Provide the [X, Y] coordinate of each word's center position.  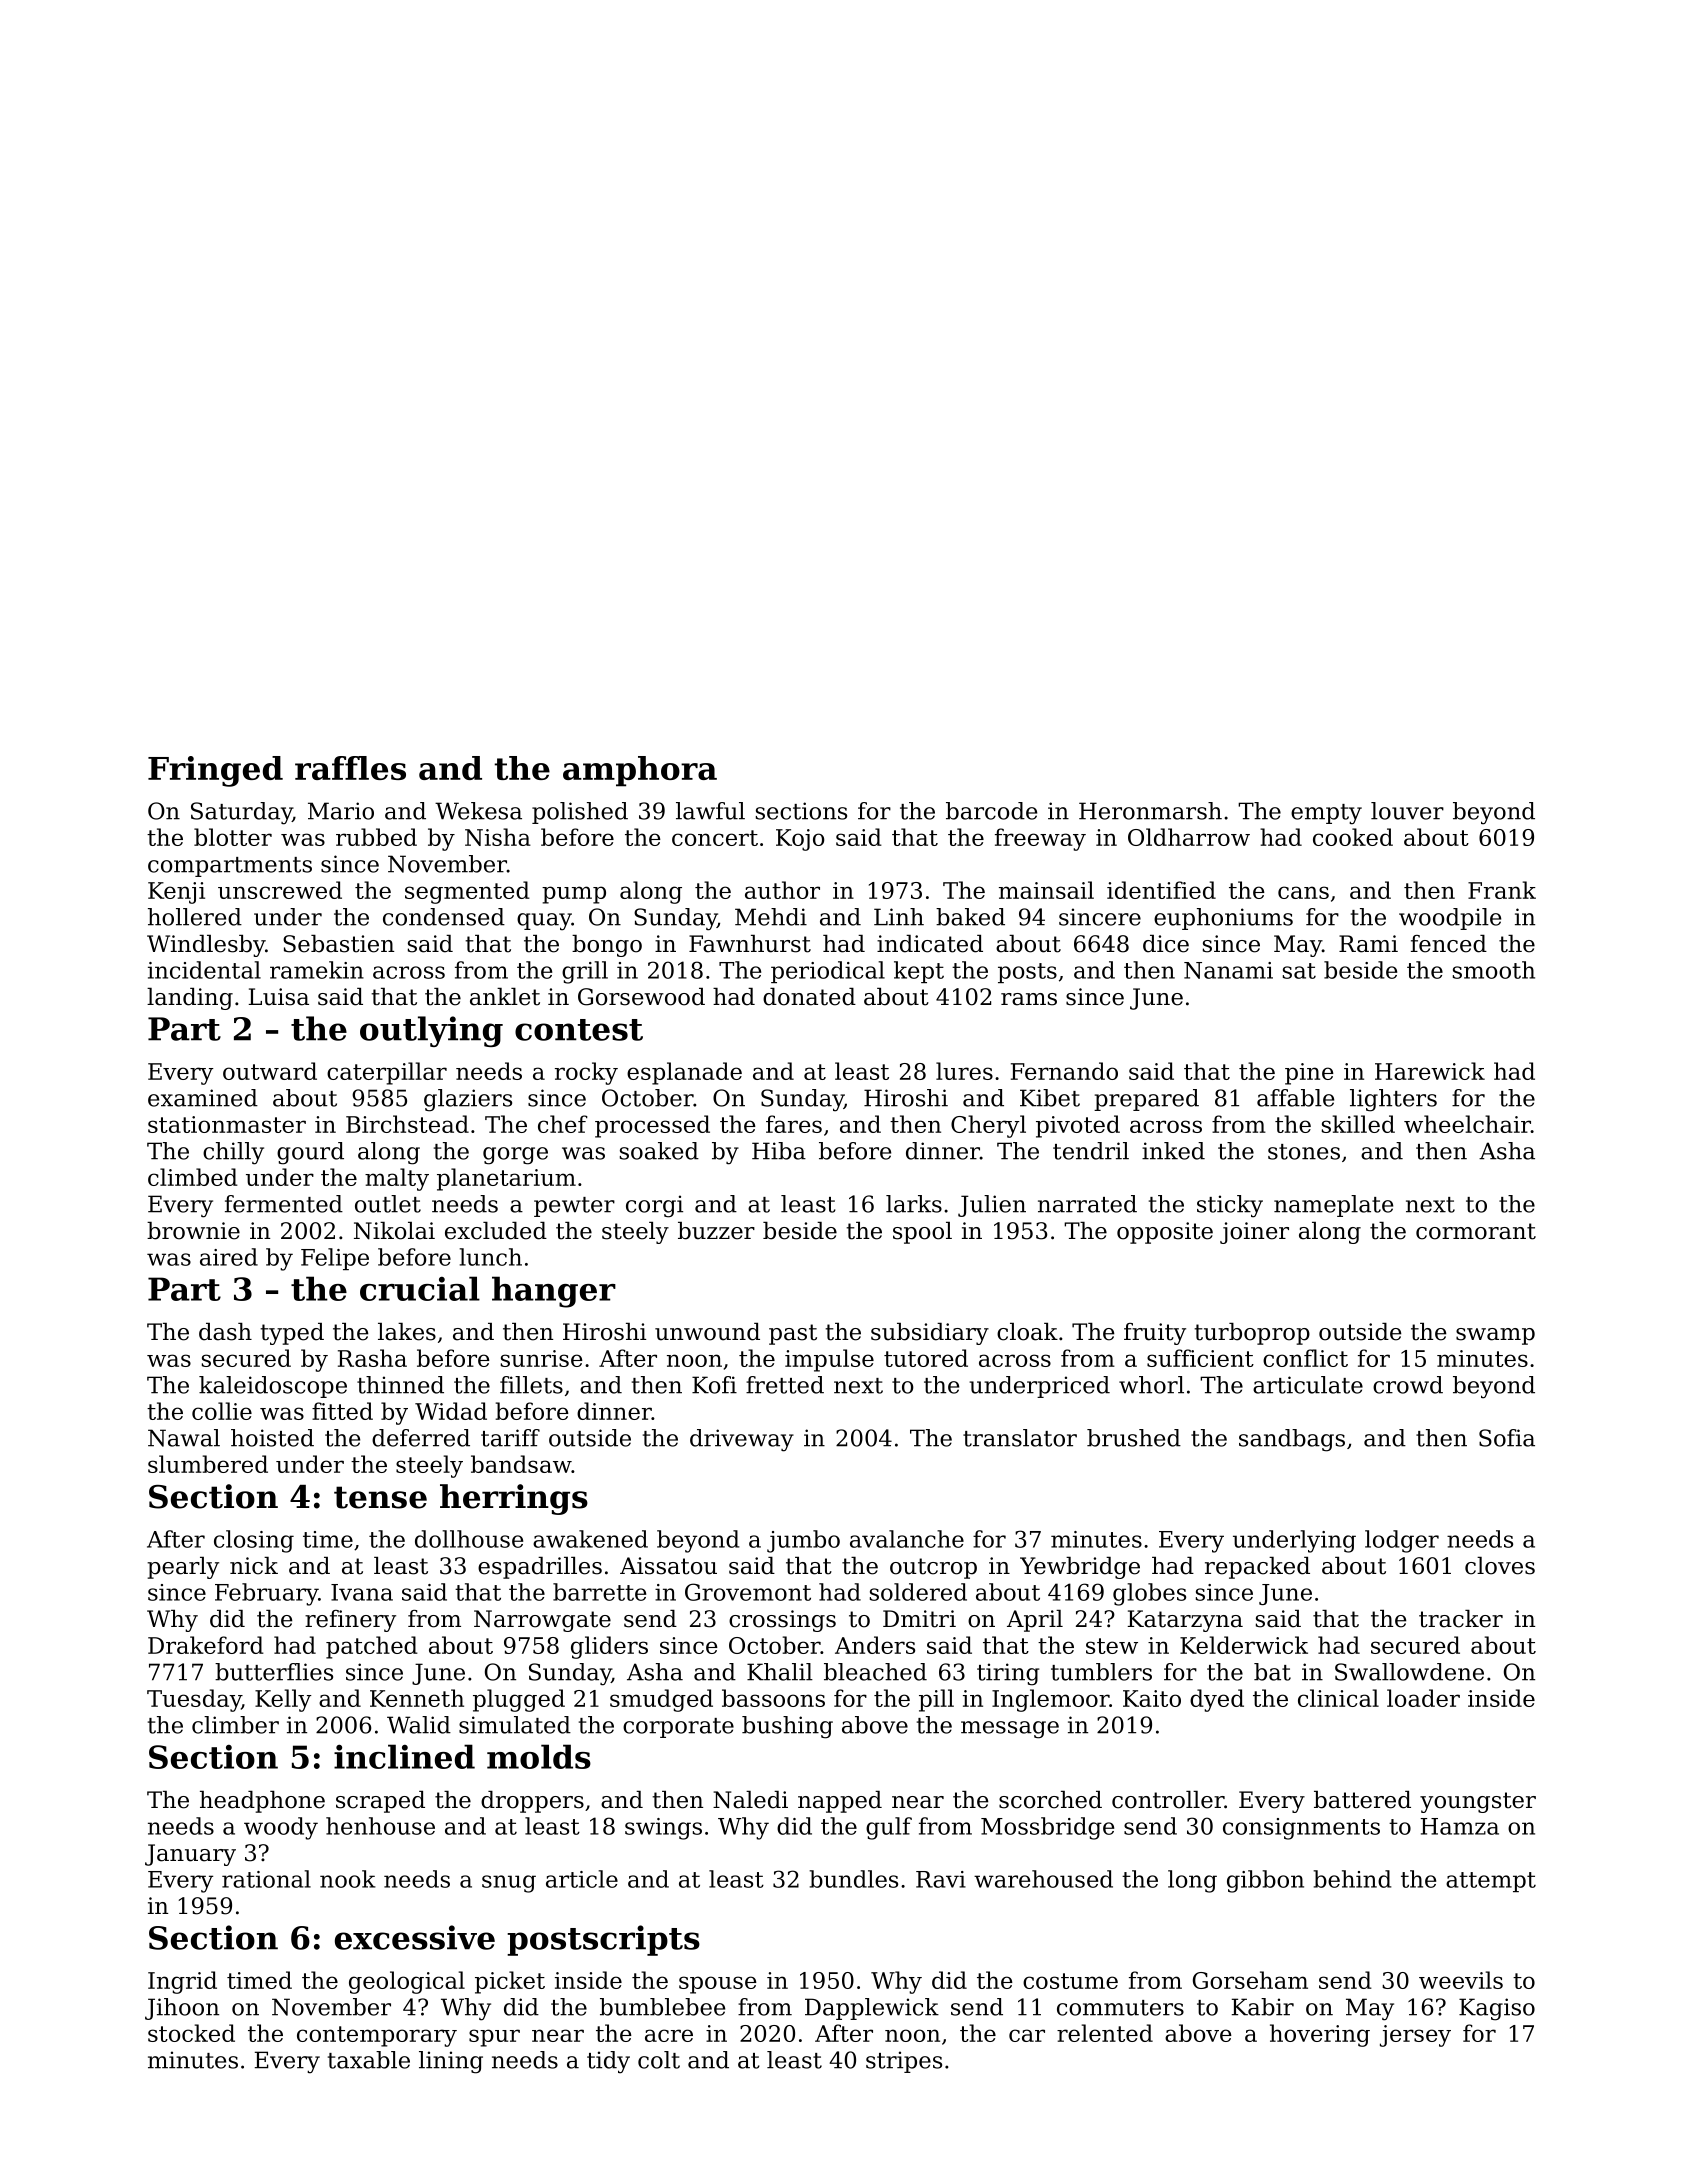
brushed [1134, 1438]
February [266, 1594]
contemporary [377, 2036]
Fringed [215, 771]
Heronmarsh [1150, 811]
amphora [640, 771]
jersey [1415, 2036]
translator [1020, 1438]
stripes [904, 2062]
